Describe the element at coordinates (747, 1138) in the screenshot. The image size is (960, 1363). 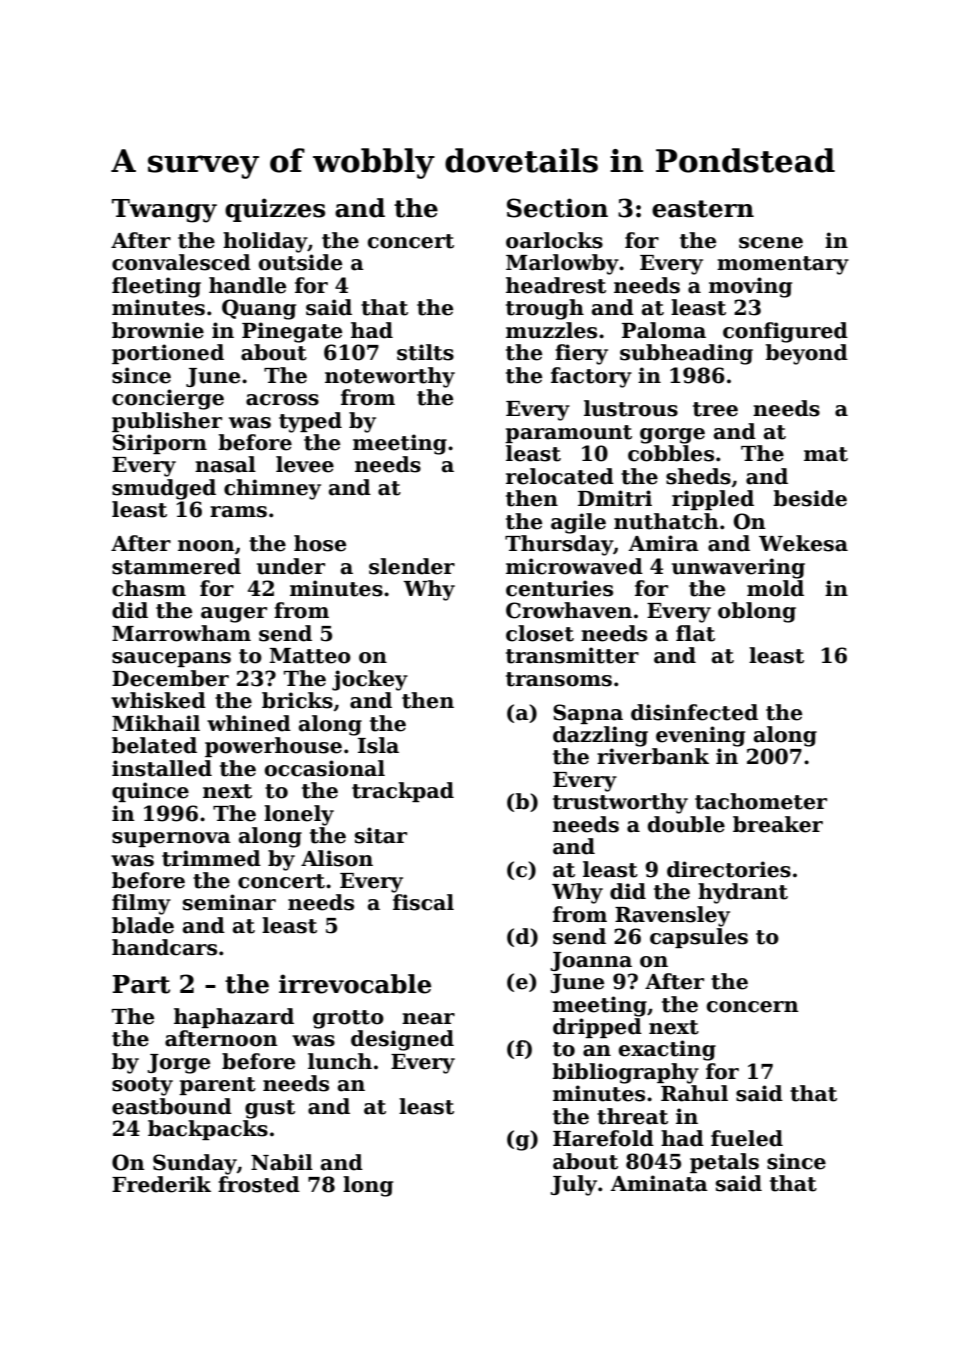
I see `fueled` at that location.
